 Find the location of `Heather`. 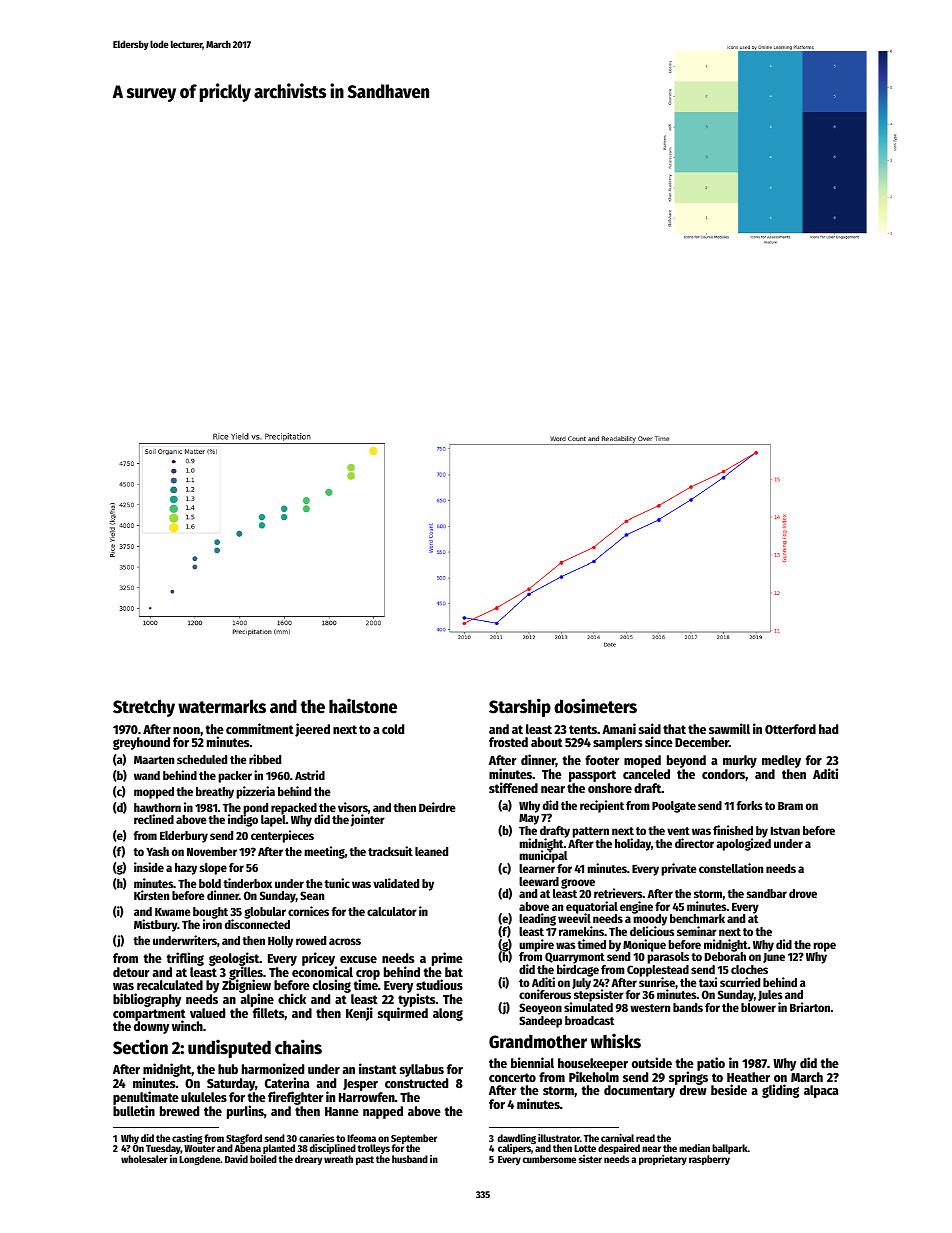

Heather is located at coordinates (748, 1077).
